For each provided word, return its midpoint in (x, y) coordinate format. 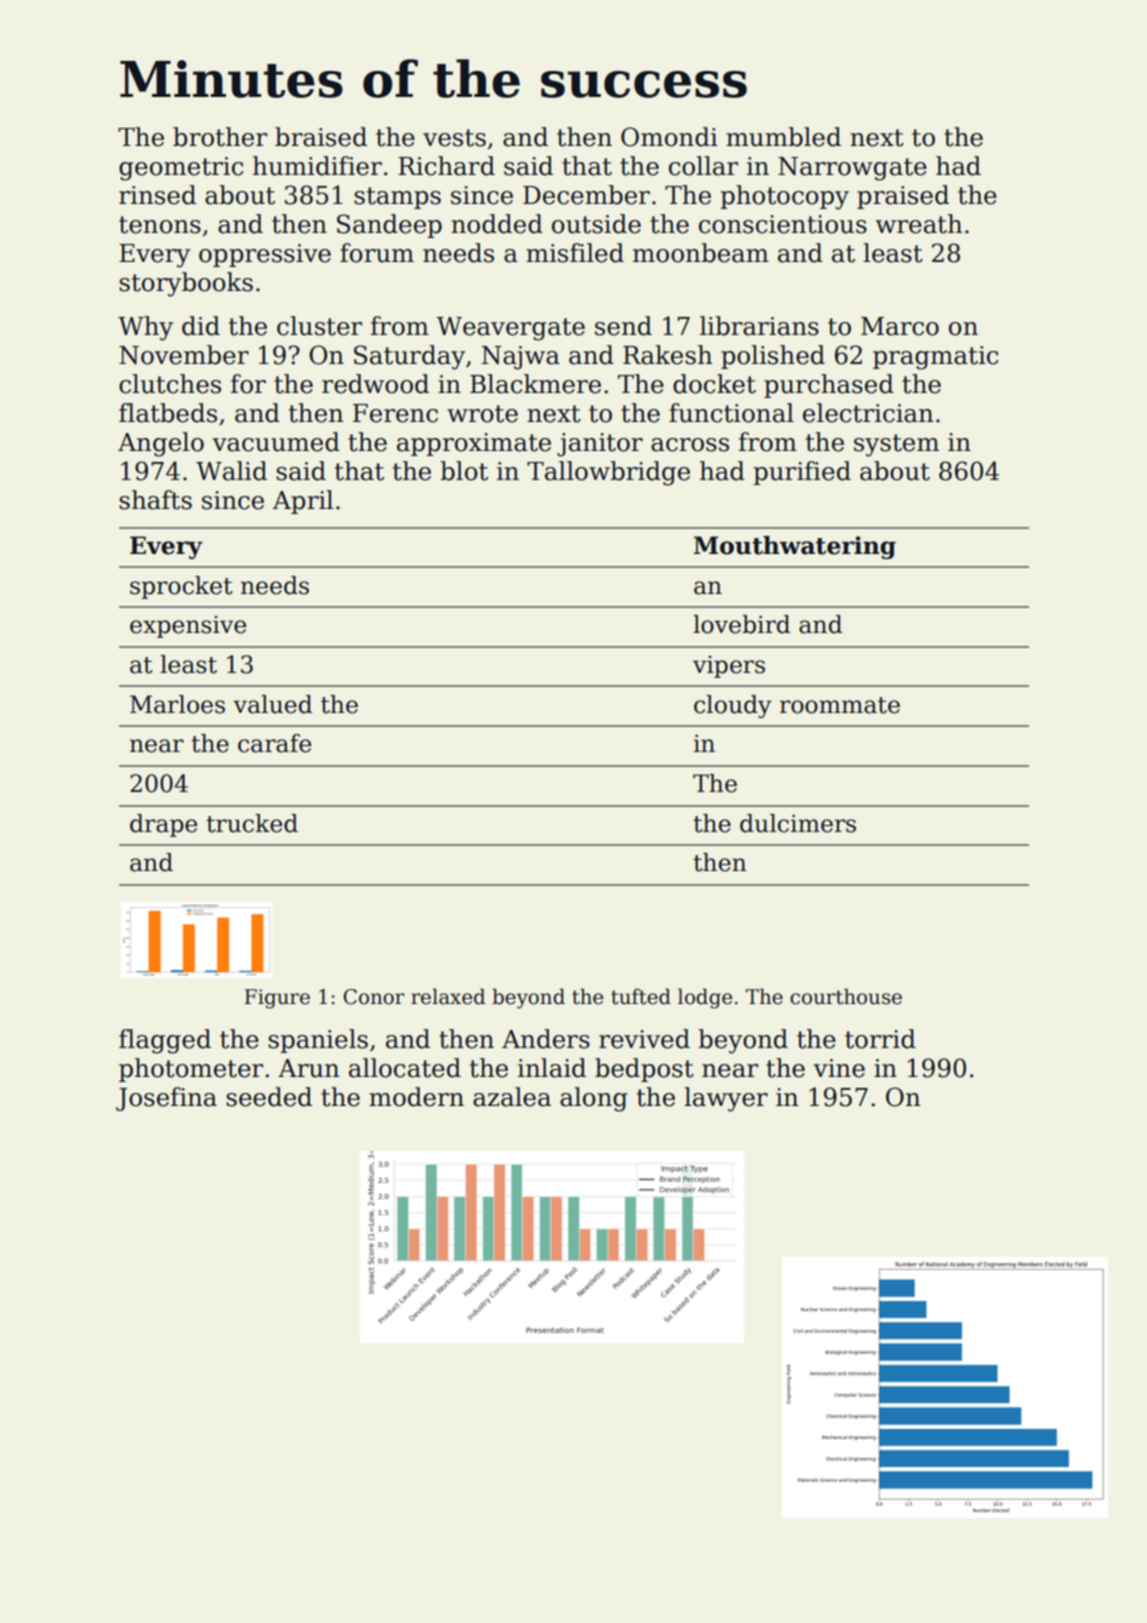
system (896, 445)
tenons (160, 225)
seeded (269, 1097)
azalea (512, 1097)
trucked (252, 823)
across (690, 445)
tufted (641, 996)
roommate (840, 705)
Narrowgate (852, 169)
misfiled (575, 253)
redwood (375, 384)
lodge (705, 998)
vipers (729, 667)
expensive (188, 627)
